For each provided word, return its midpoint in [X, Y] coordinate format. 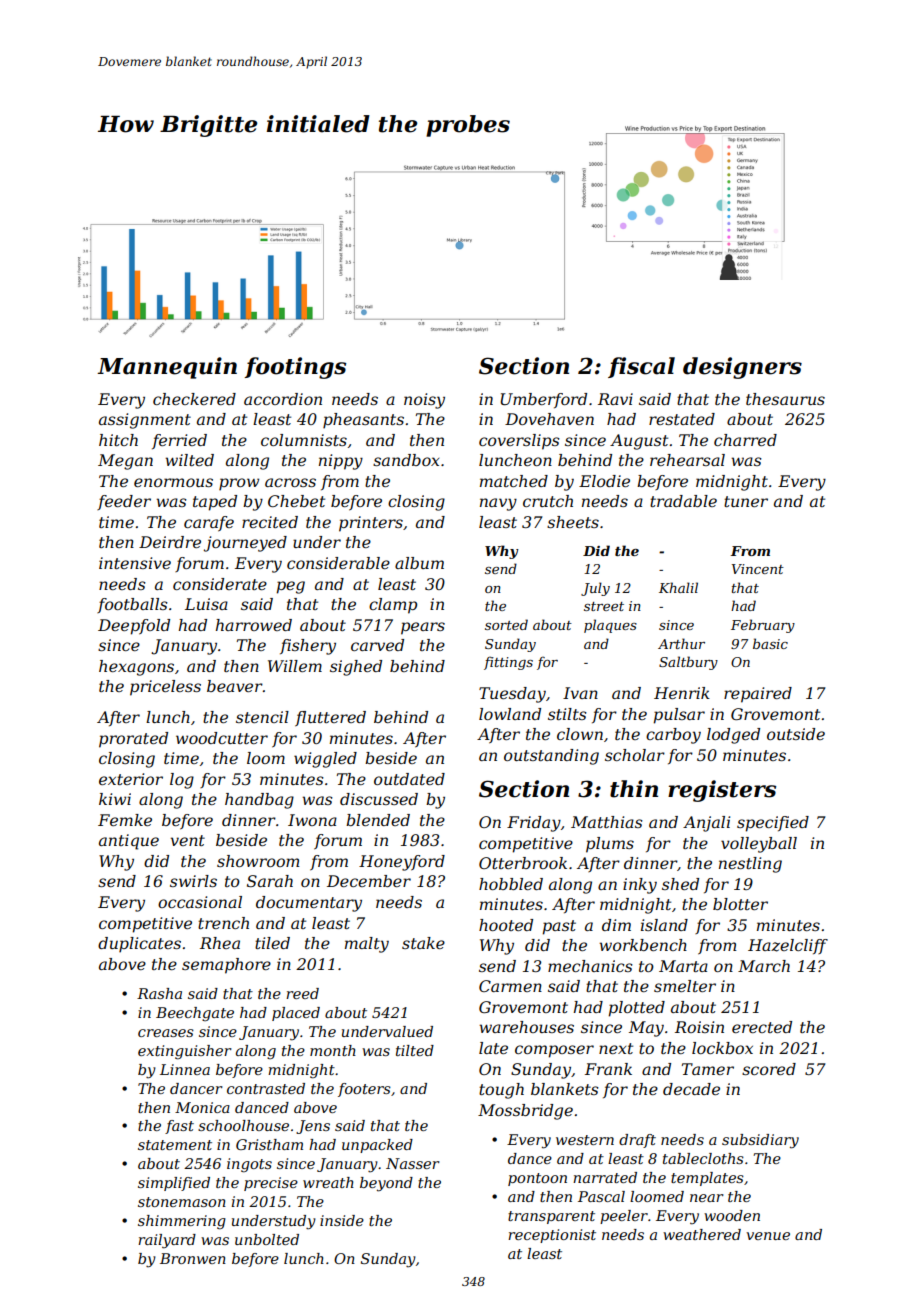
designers [742, 368]
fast [179, 1127]
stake [423, 943]
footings [295, 368]
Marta [683, 966]
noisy [424, 401]
